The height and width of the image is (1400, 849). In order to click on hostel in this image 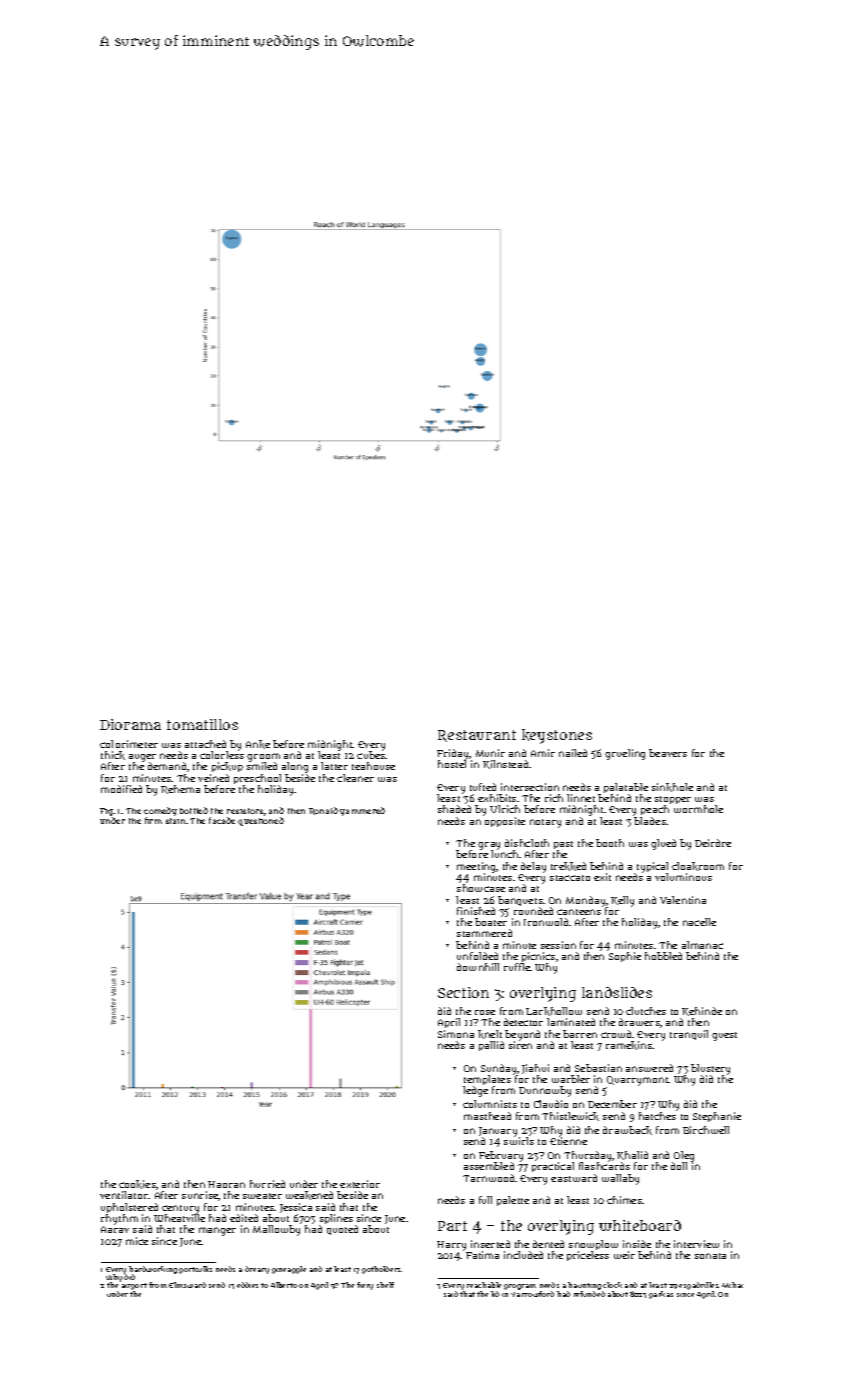, I will do `click(452, 764)`.
